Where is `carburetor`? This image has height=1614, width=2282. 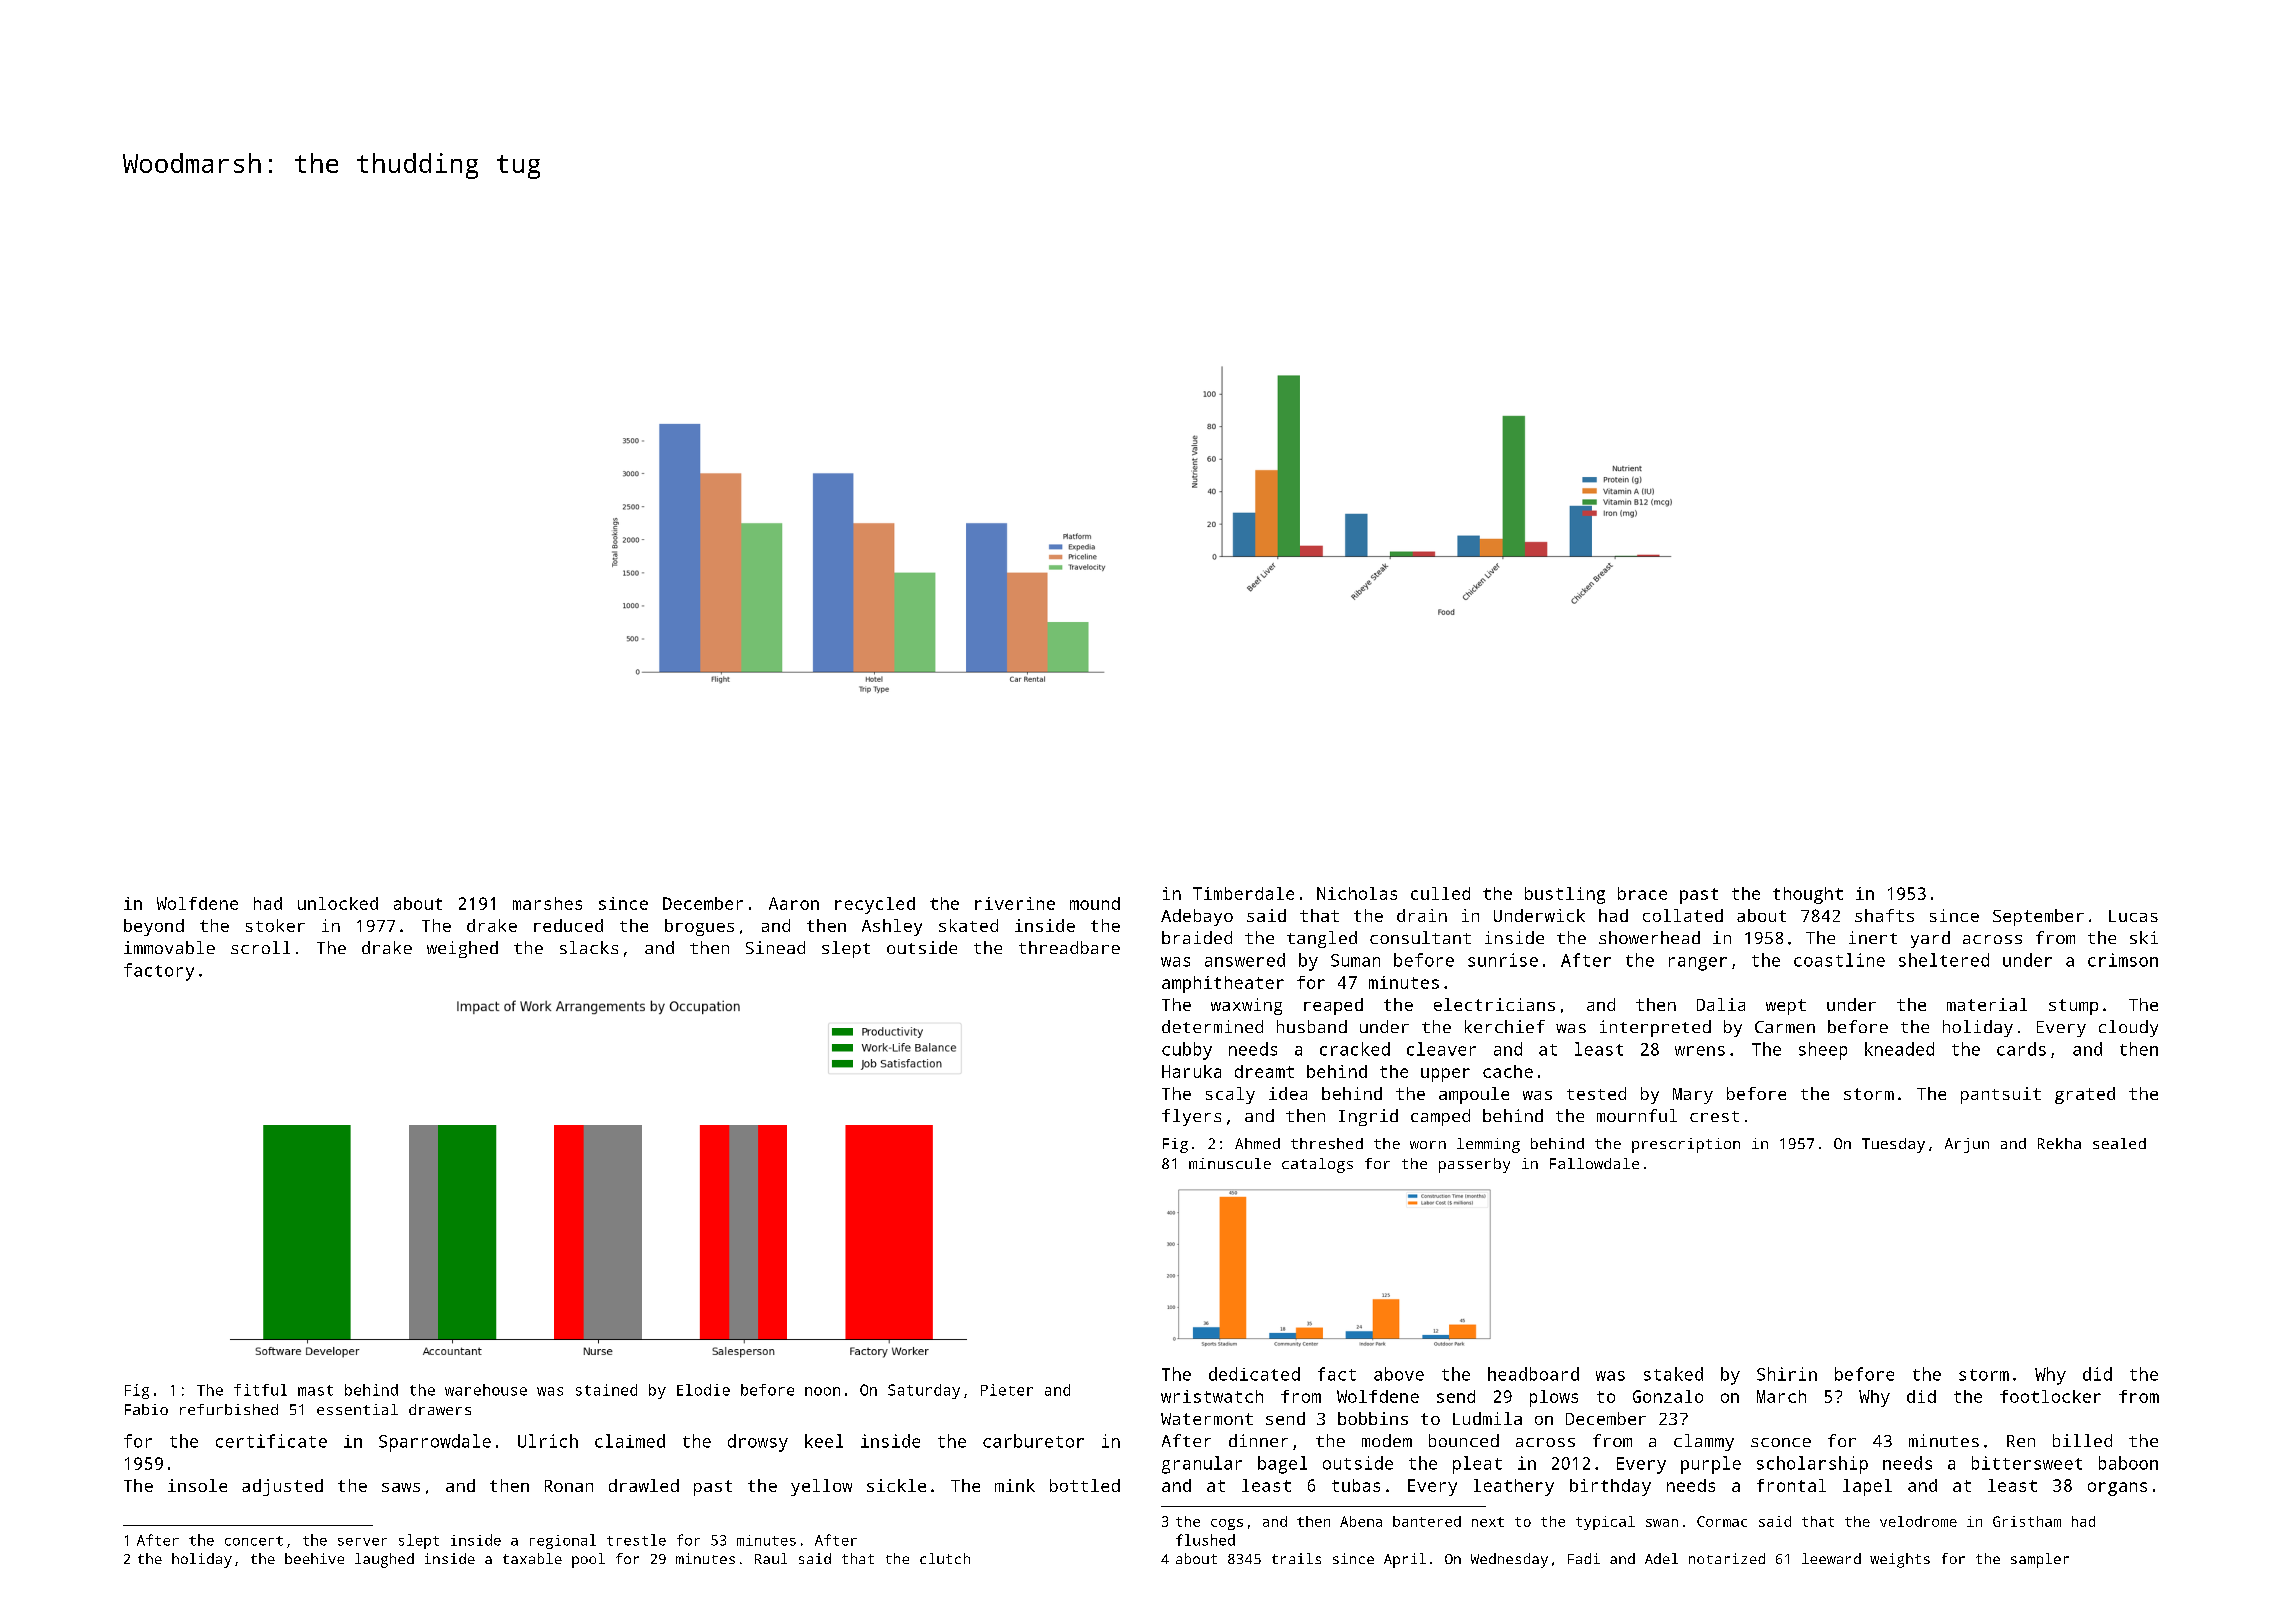 carburetor is located at coordinates (1033, 1441).
